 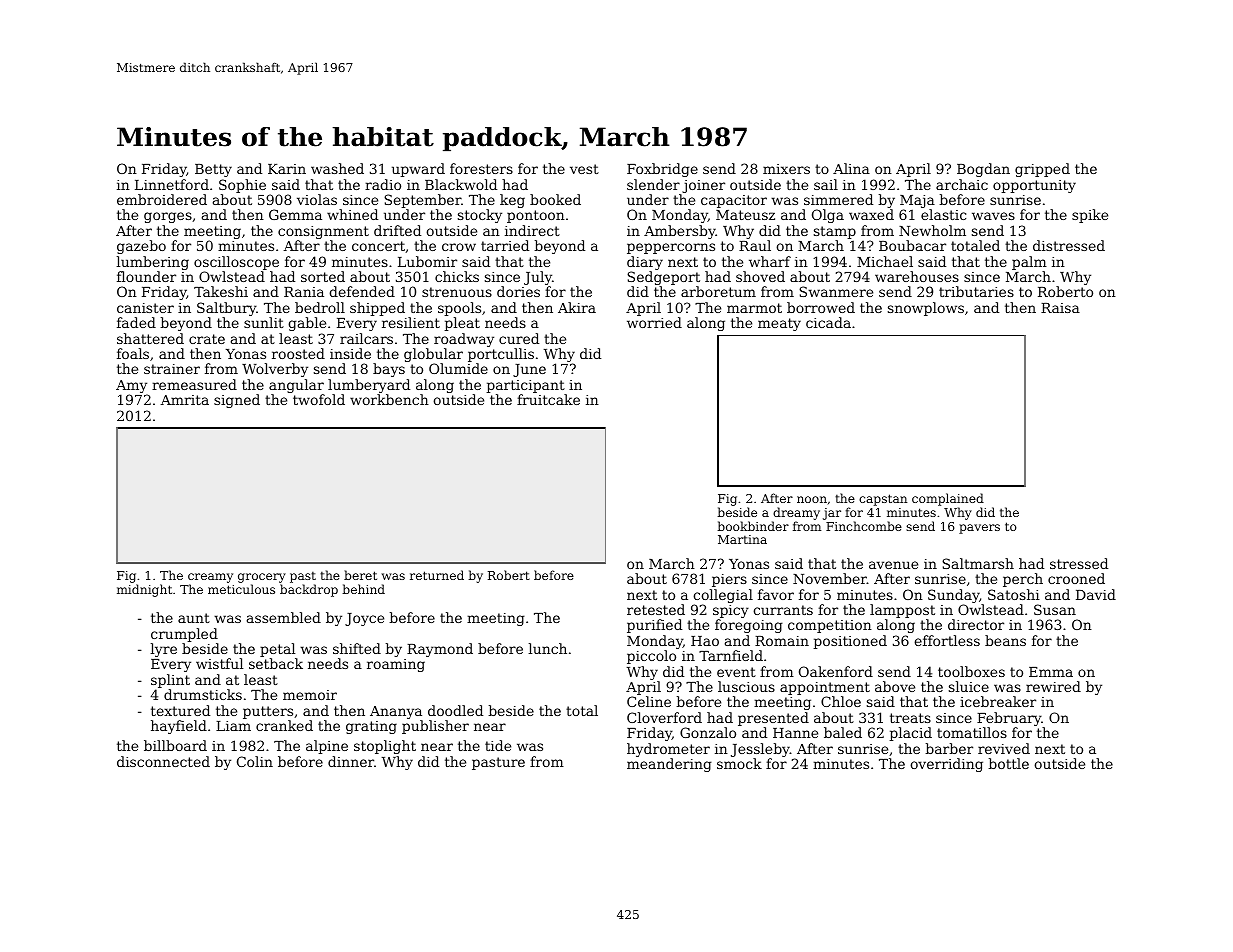 What do you see at coordinates (180, 710) in the document?
I see `textured` at bounding box center [180, 710].
